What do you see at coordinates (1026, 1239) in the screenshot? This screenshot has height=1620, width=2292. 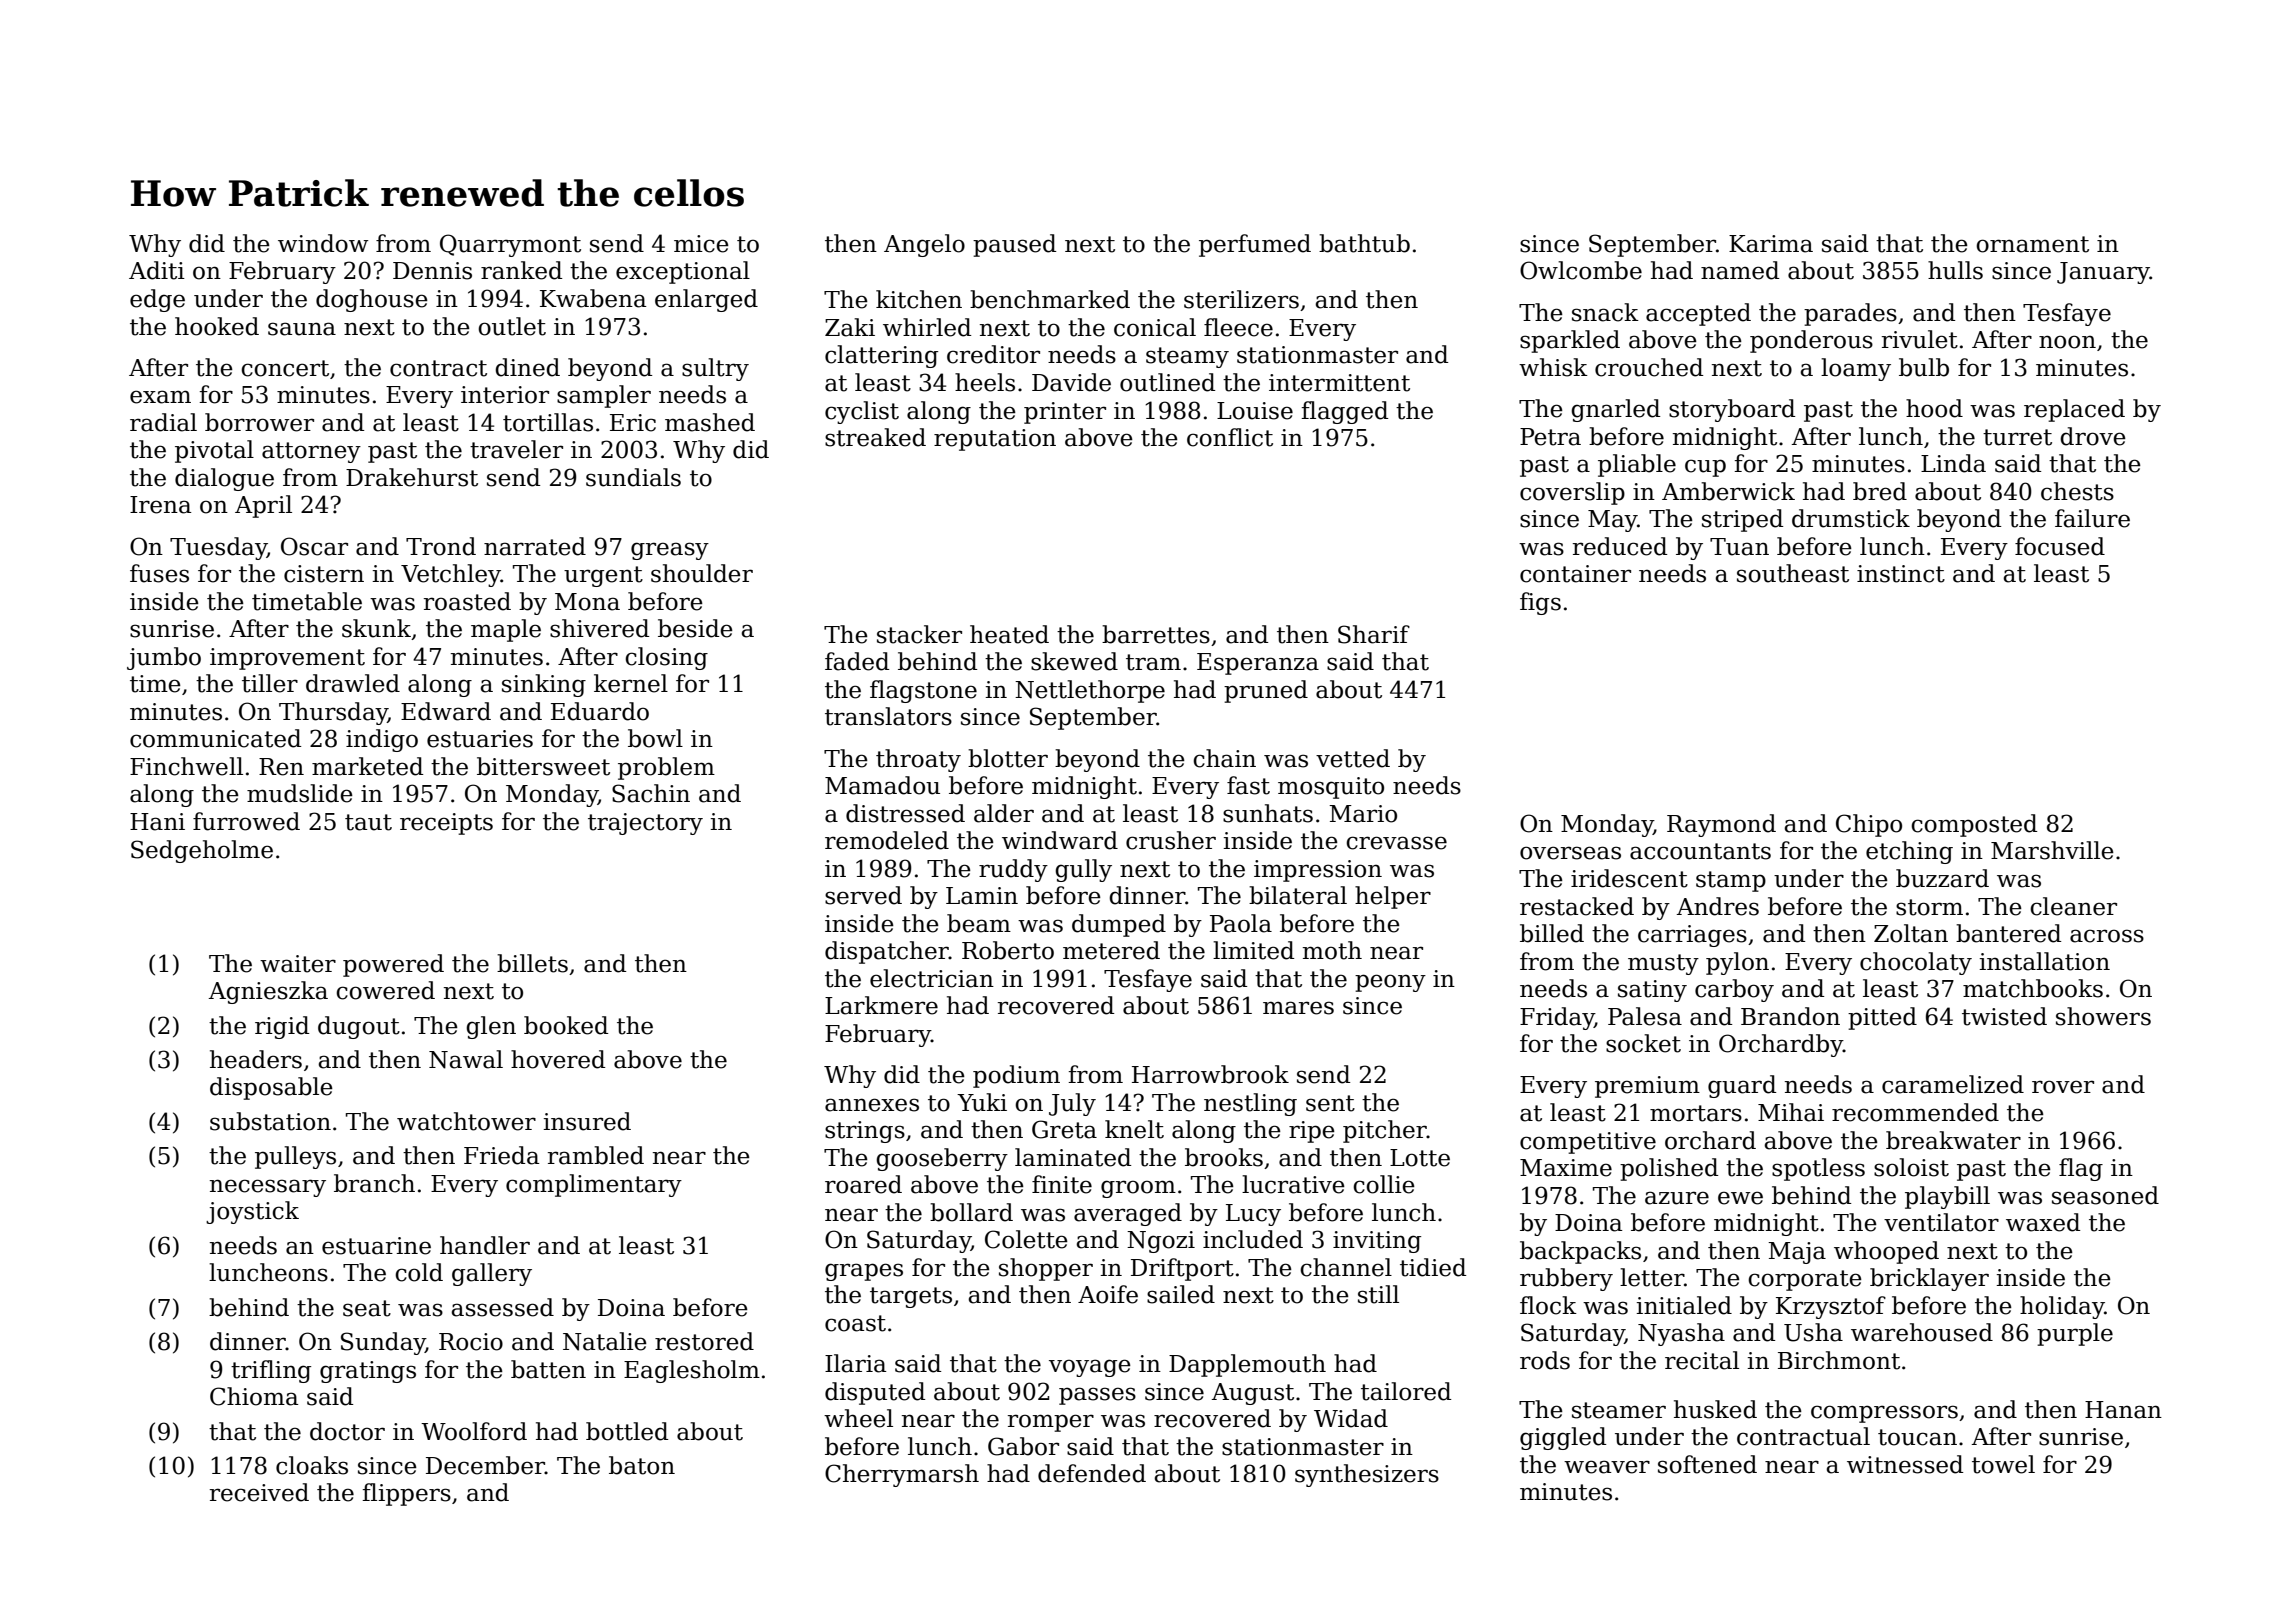 I see `Colette` at bounding box center [1026, 1239].
